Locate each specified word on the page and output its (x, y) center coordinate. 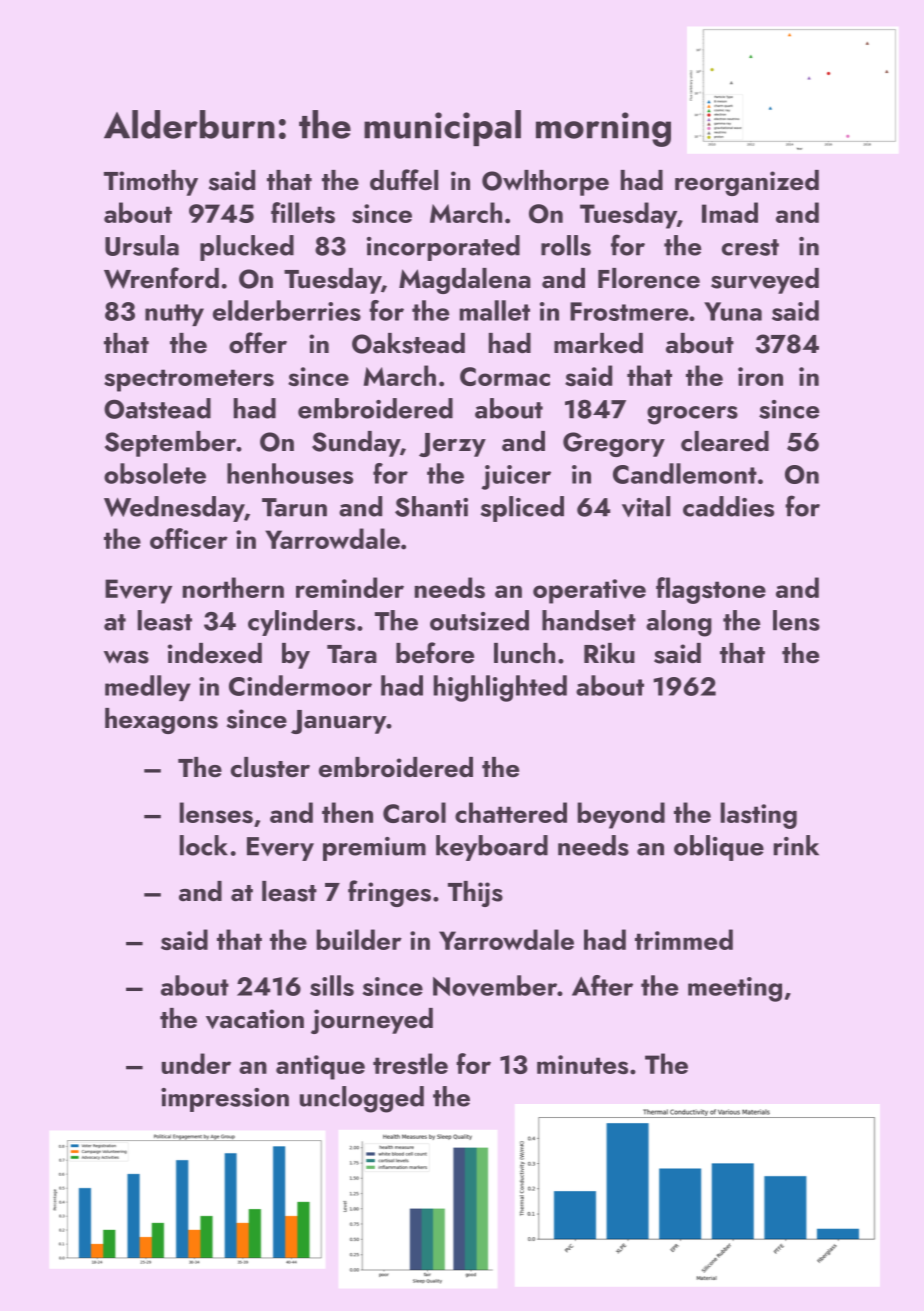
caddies (728, 506)
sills (332, 985)
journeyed (372, 1021)
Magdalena (465, 281)
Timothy (151, 183)
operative (589, 591)
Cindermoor (300, 685)
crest (750, 247)
